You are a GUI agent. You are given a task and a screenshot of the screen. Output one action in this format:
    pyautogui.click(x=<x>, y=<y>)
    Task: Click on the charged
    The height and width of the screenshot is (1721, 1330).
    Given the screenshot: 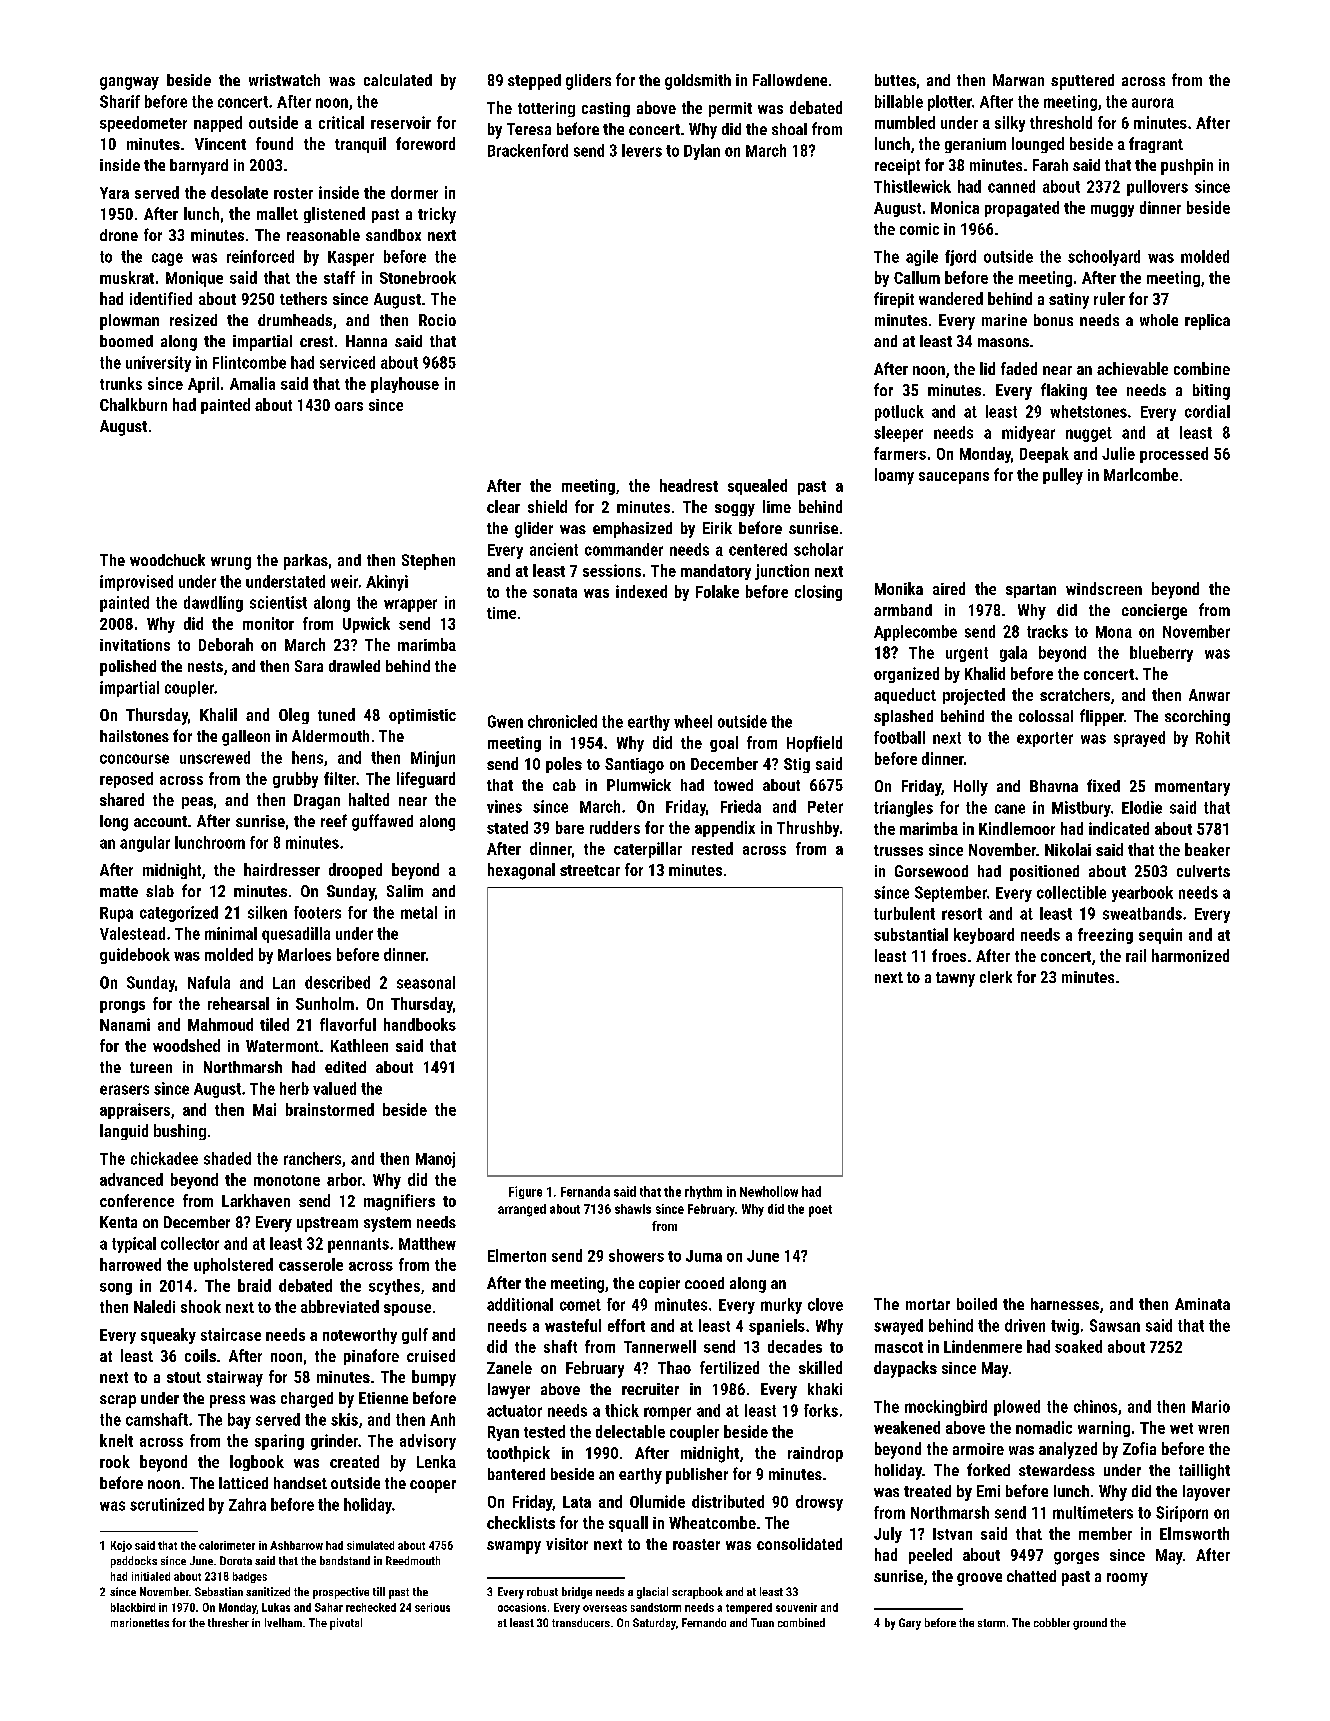 What is the action you would take?
    pyautogui.click(x=307, y=1400)
